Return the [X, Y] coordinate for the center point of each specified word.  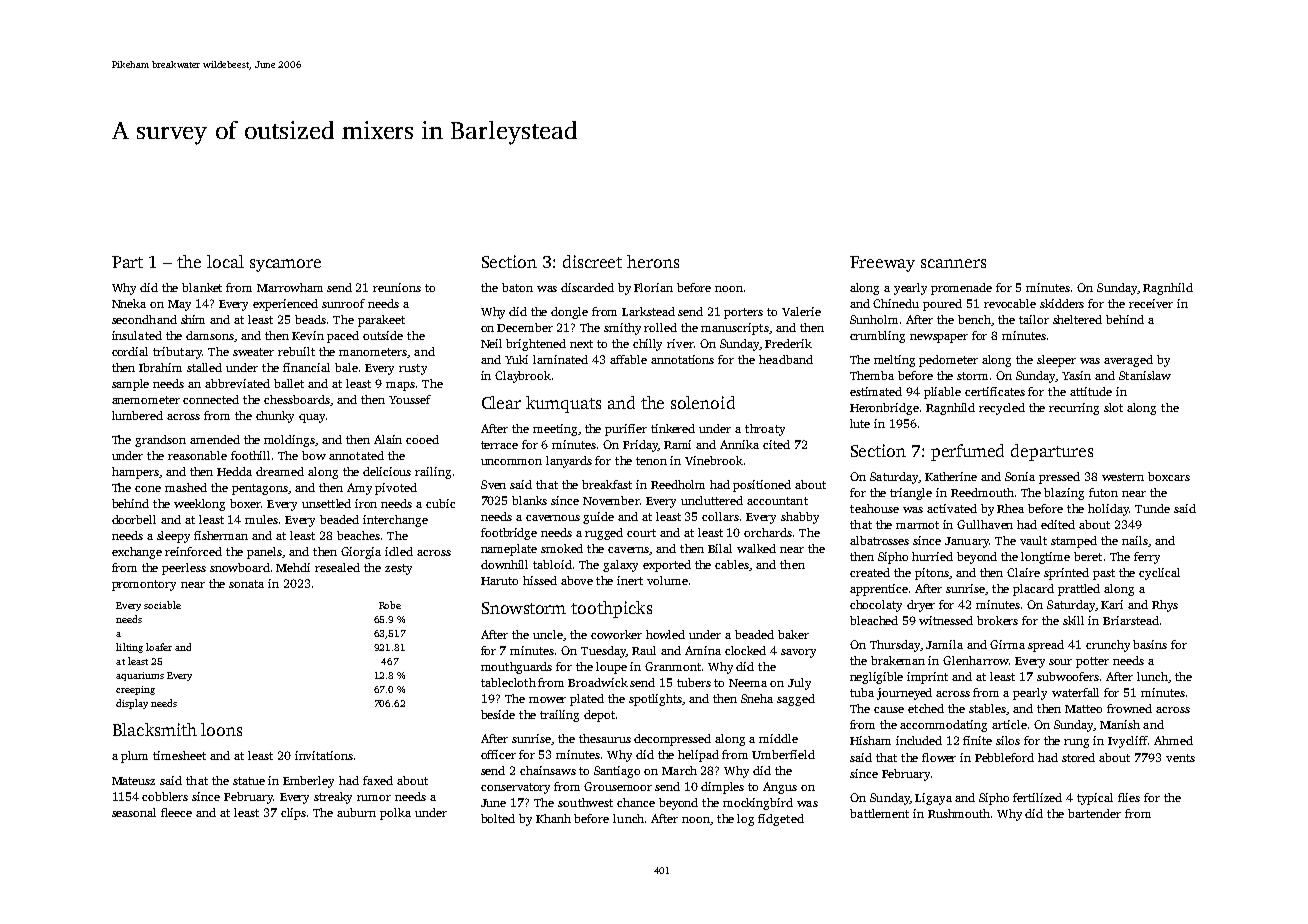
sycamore [285, 265]
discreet [592, 261]
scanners [953, 263]
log [745, 820]
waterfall [1075, 692]
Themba [872, 375]
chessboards [297, 399]
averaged [1128, 361]
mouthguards [516, 668]
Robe [390, 605]
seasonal [134, 812]
